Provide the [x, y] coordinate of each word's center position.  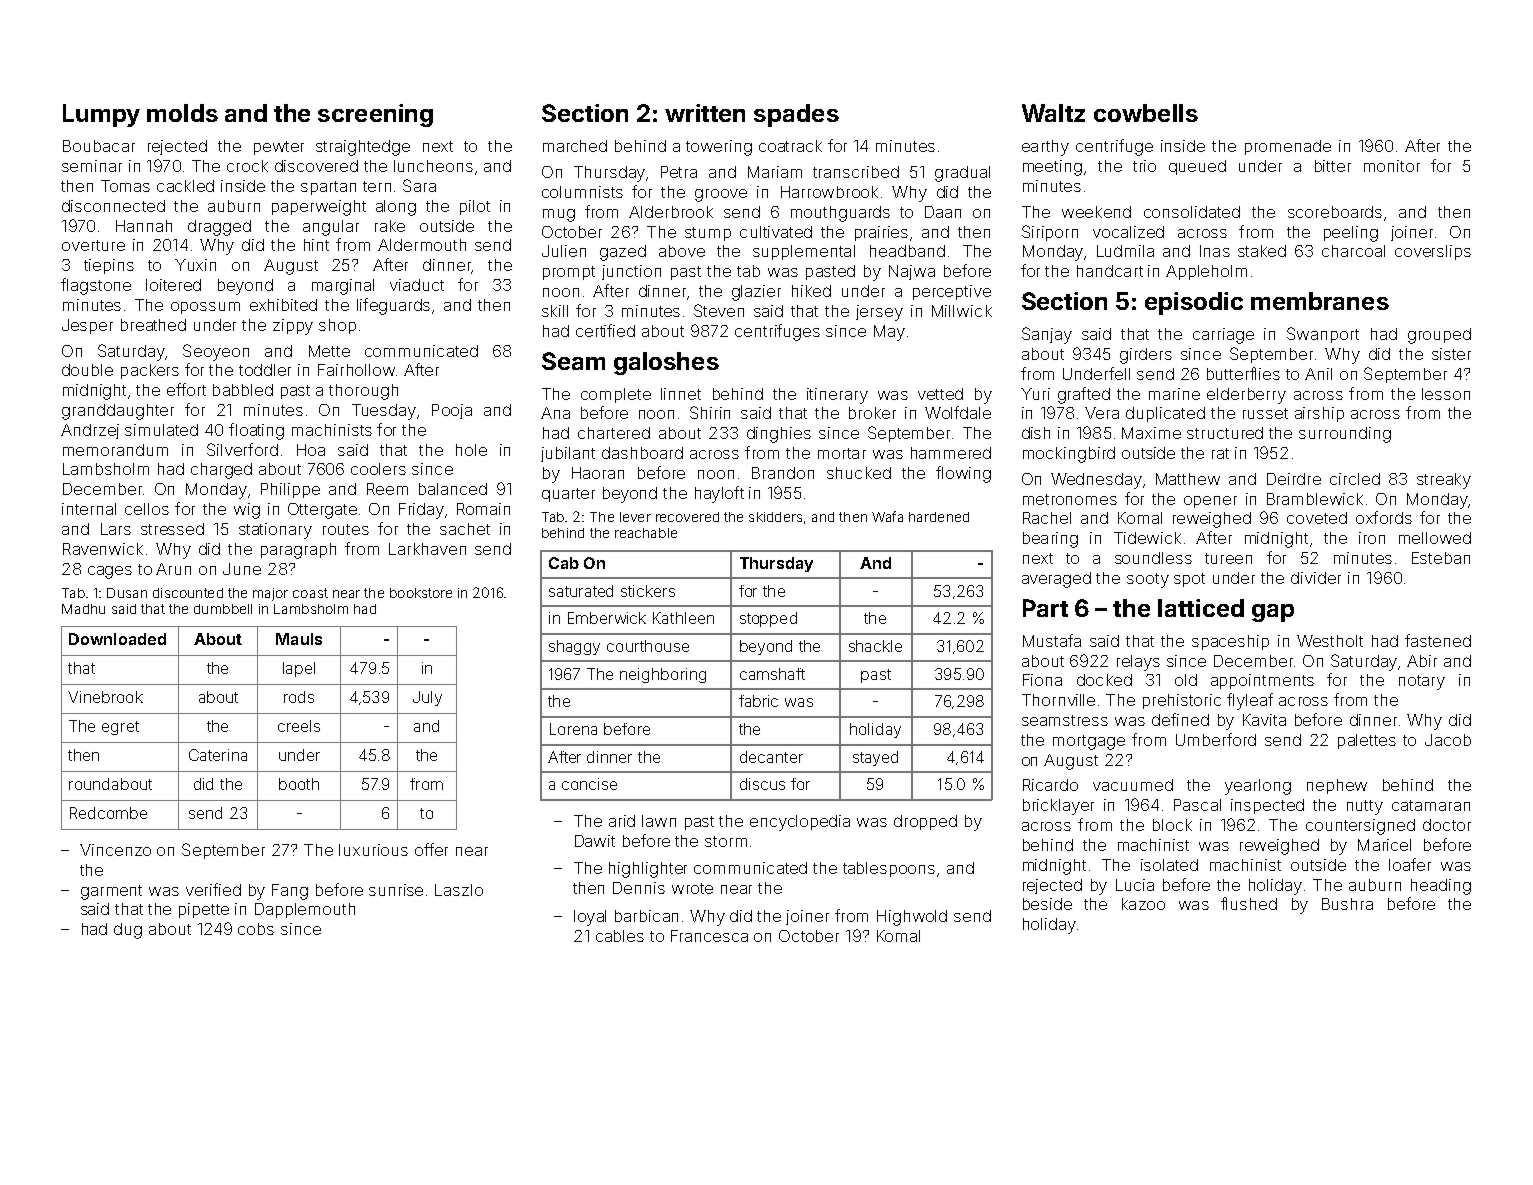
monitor [1392, 166]
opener [1210, 502]
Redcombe [108, 813]
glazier [756, 293]
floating [256, 431]
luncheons [433, 166]
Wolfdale [958, 412]
